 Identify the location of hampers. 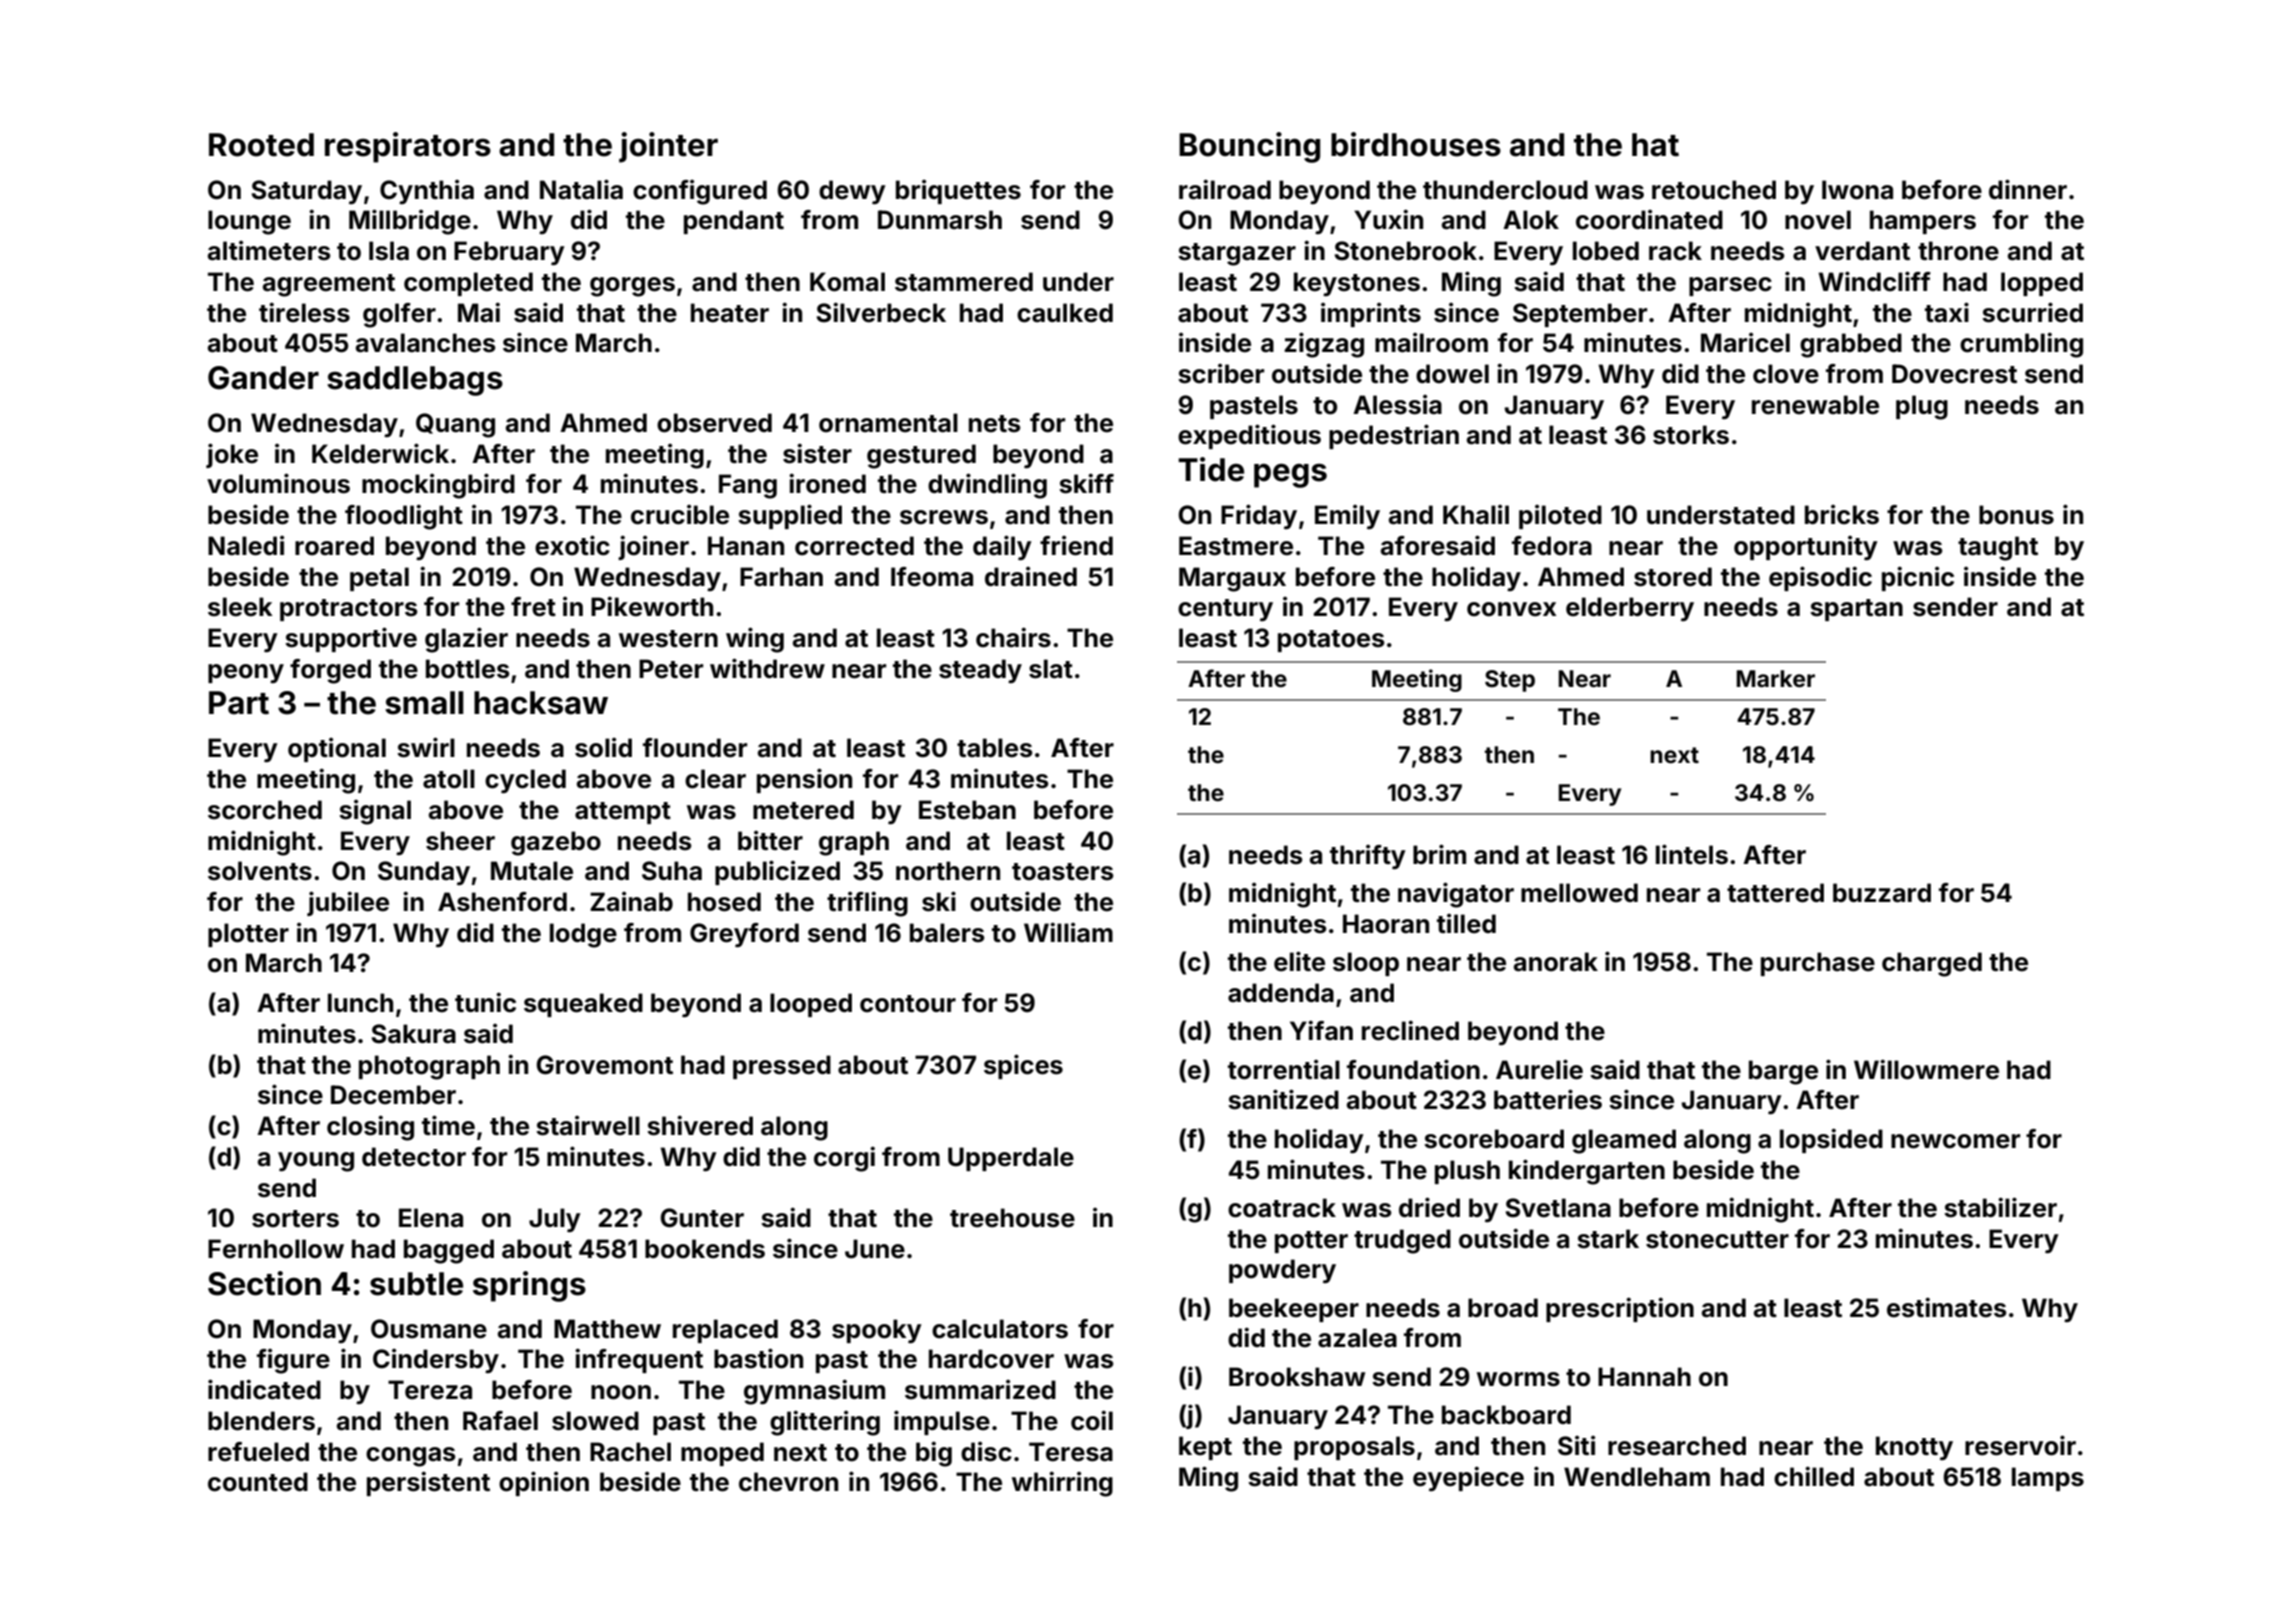
(1923, 222).
